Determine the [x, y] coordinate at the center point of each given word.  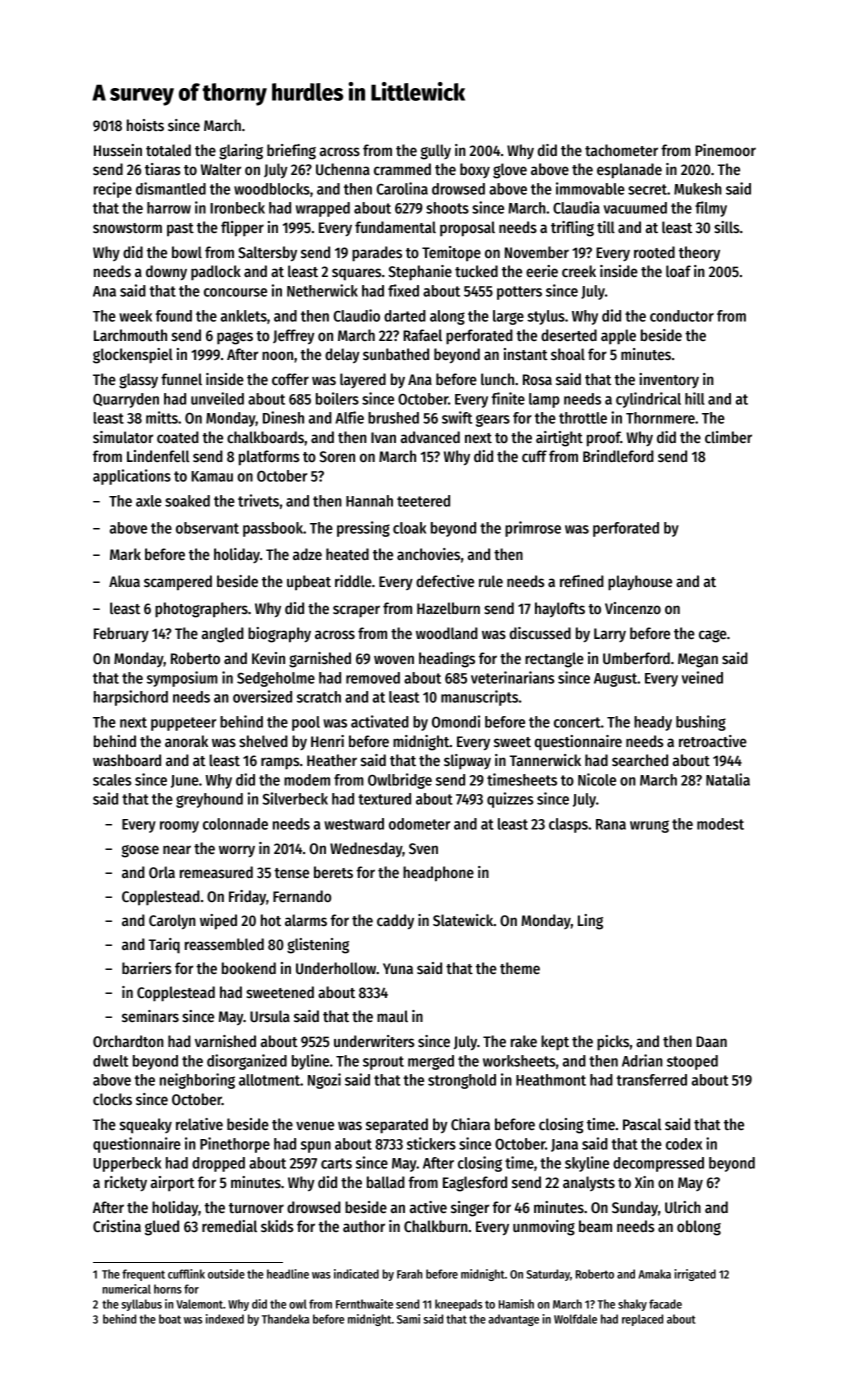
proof [604, 439]
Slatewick [463, 920]
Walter [221, 169]
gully [435, 152]
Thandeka [285, 1319]
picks [613, 1043]
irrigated [695, 1275]
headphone [438, 874]
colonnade [235, 824]
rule [491, 581]
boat [170, 1319]
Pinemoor [725, 150]
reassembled [224, 944]
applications [132, 477]
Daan [711, 1041]
